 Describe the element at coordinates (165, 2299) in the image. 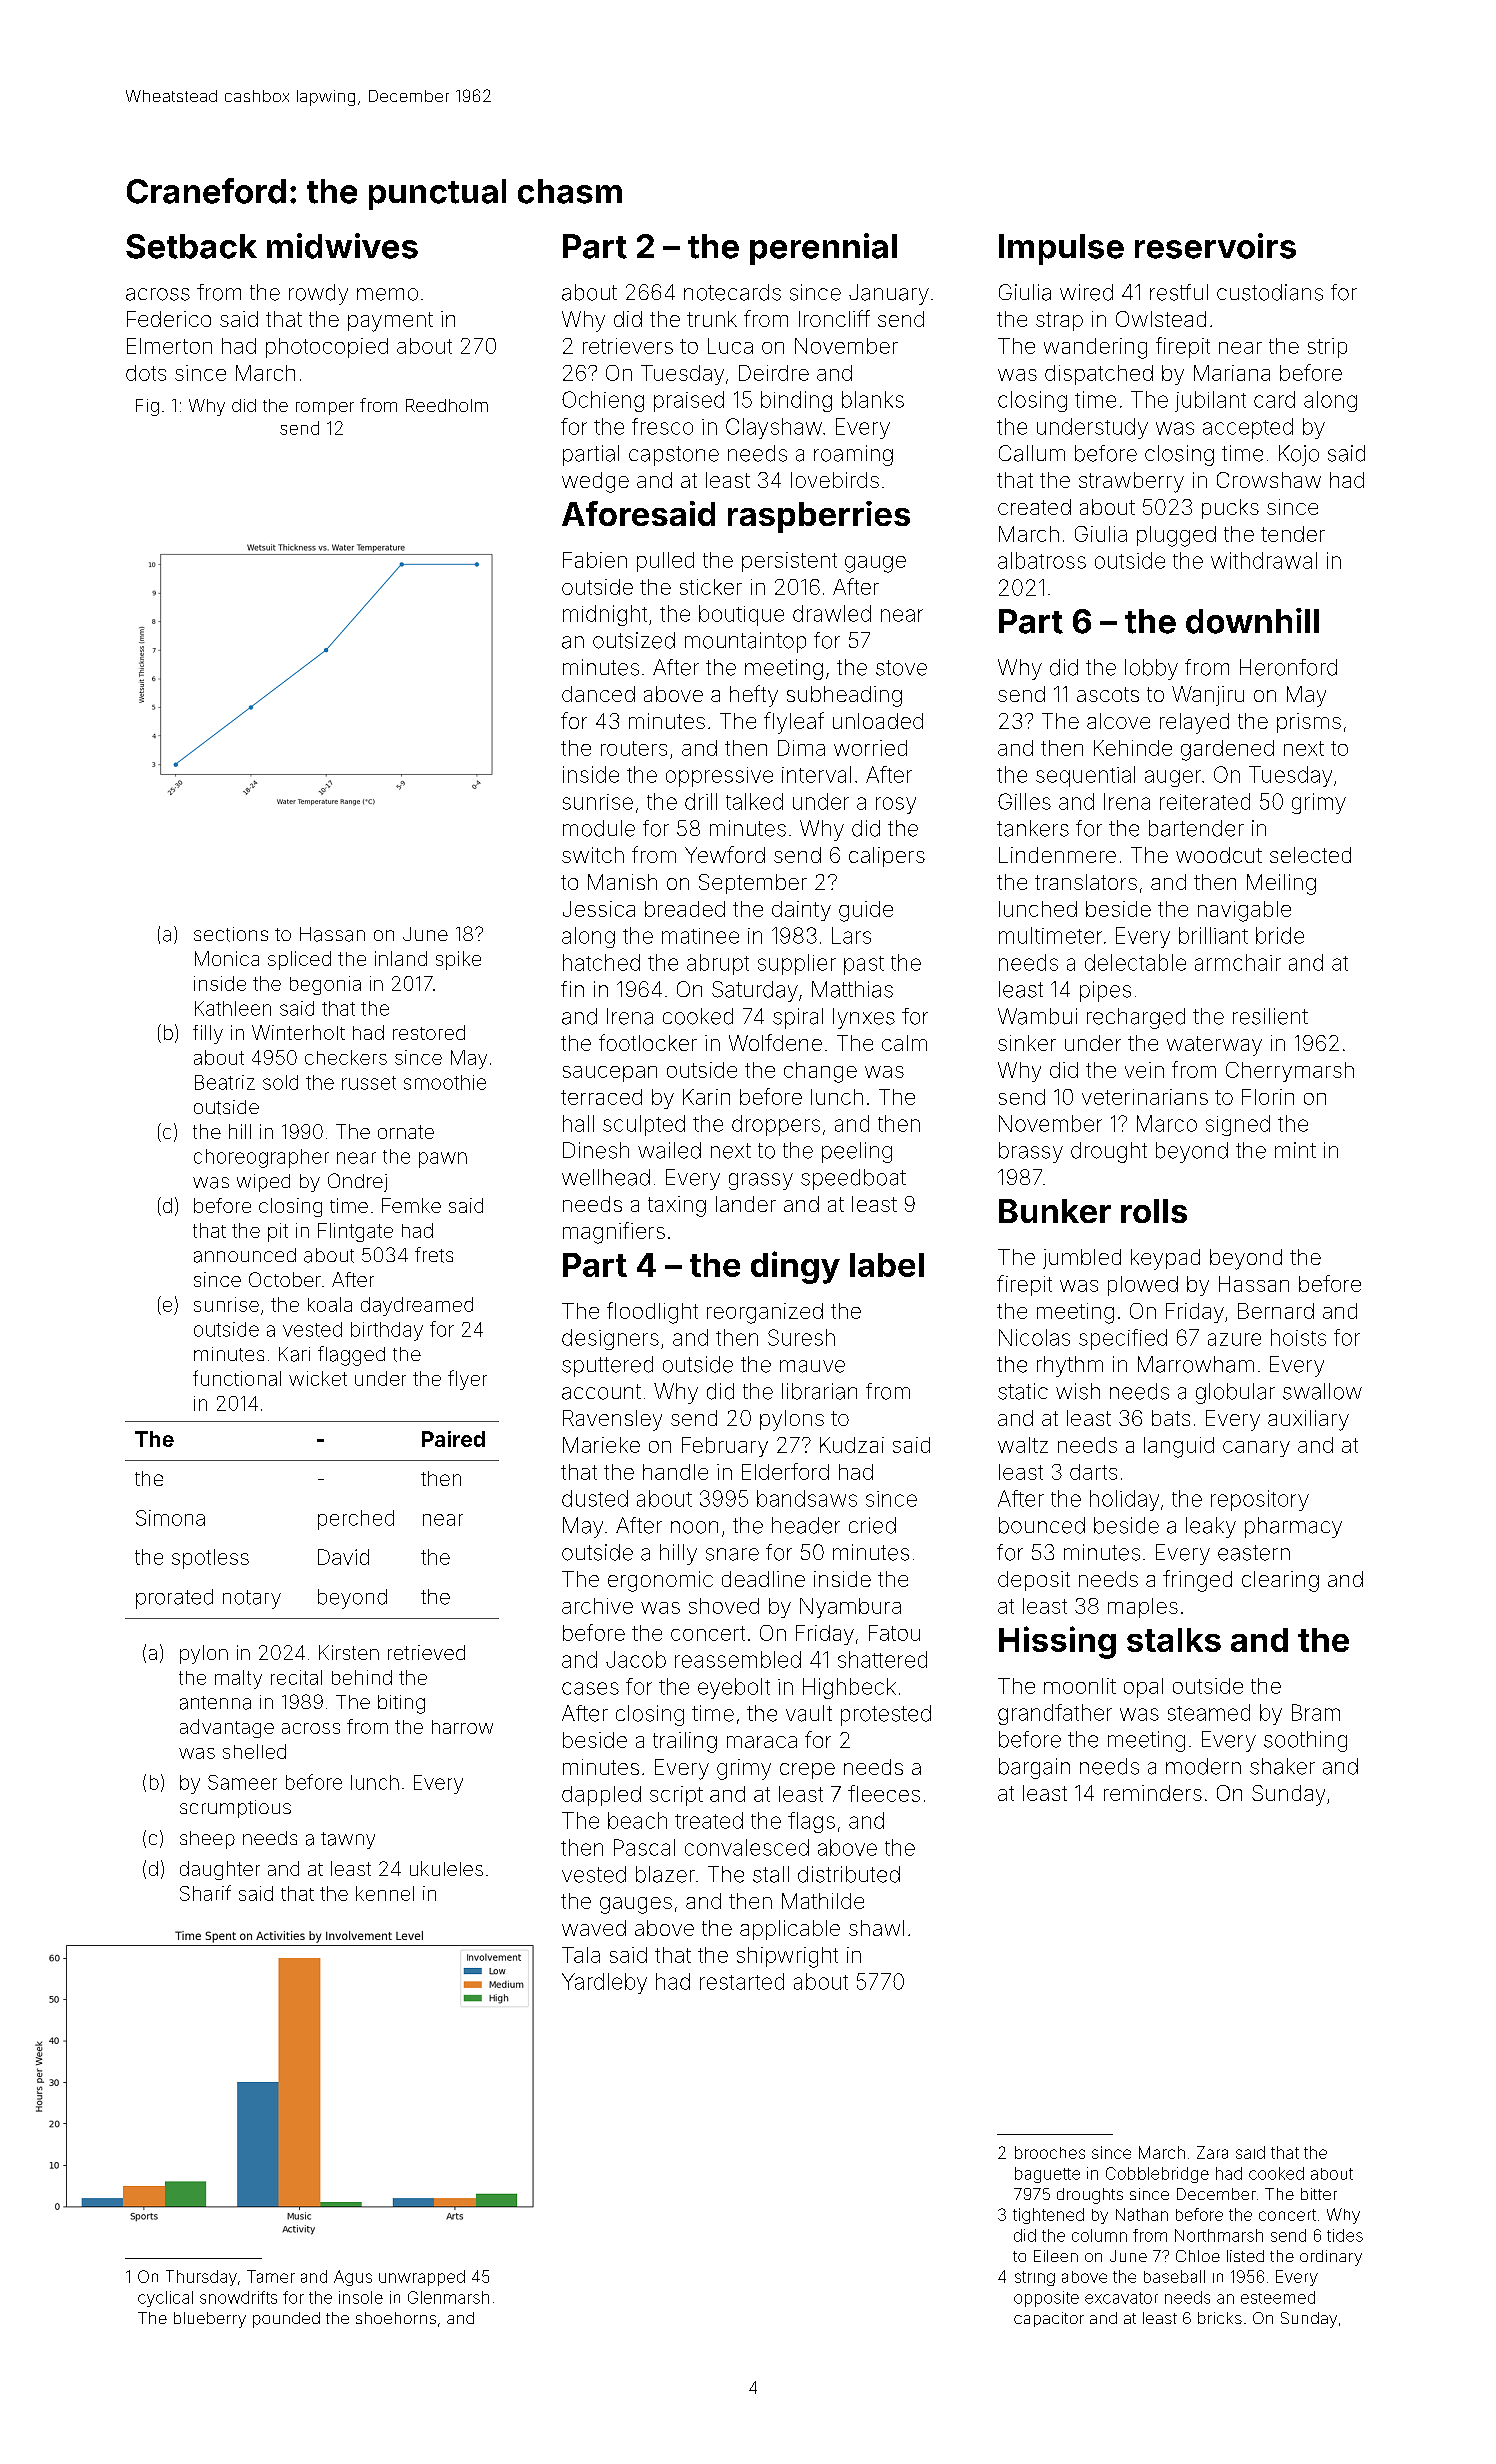

I see `cyclical` at that location.
